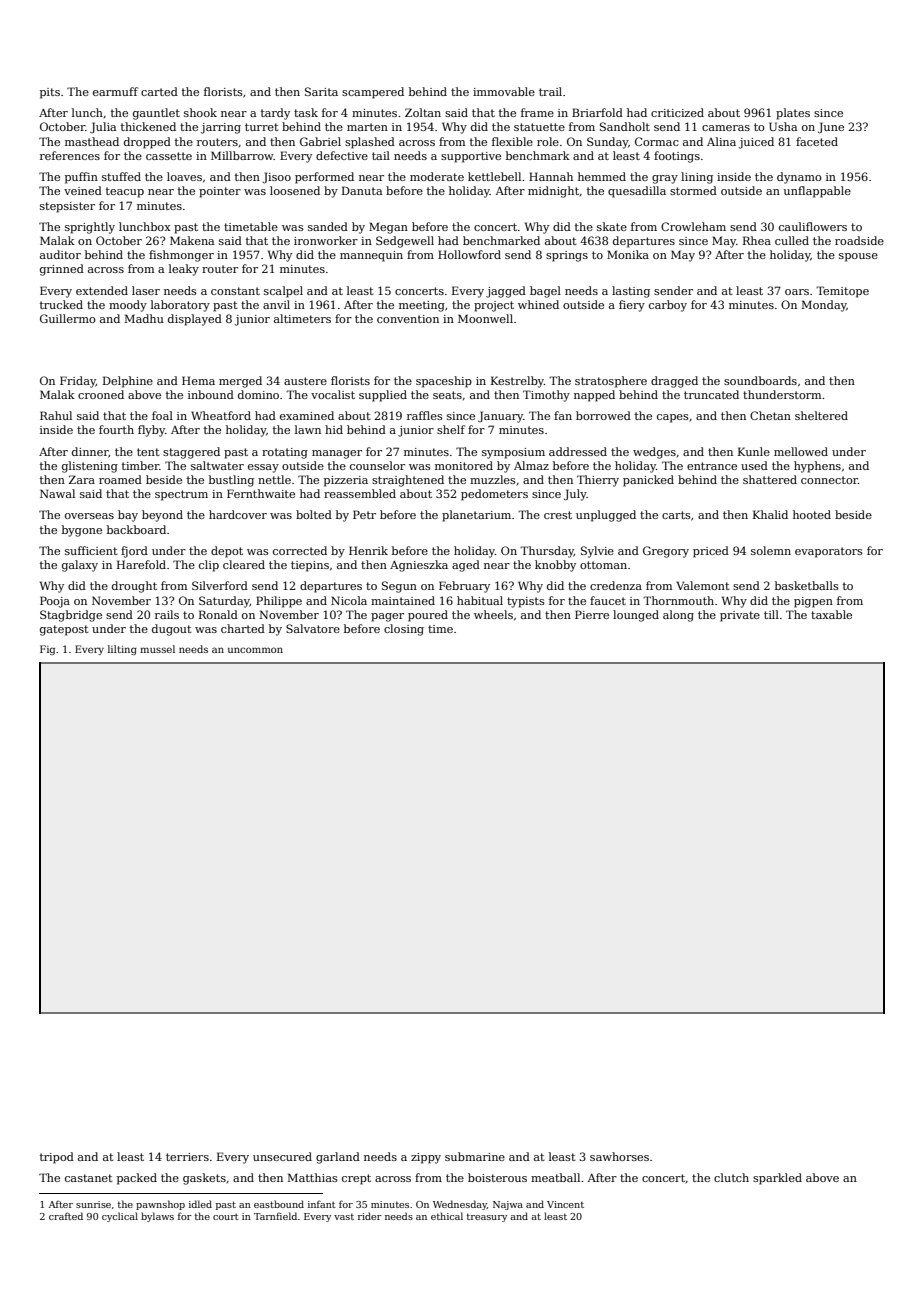 This screenshot has height=1308, width=924. I want to click on pits, so click(50, 93).
